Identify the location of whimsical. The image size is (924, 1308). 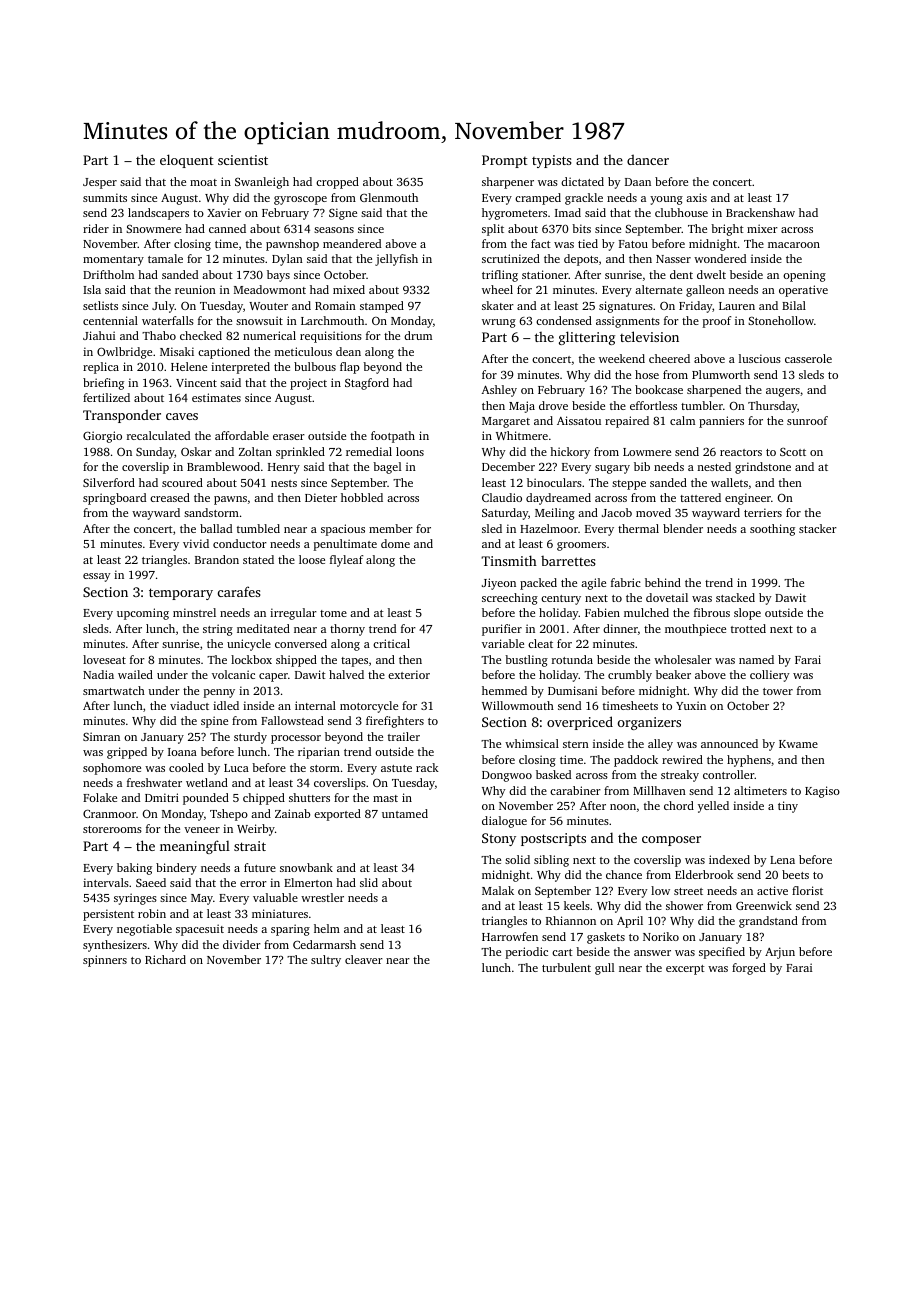
(532, 743).
